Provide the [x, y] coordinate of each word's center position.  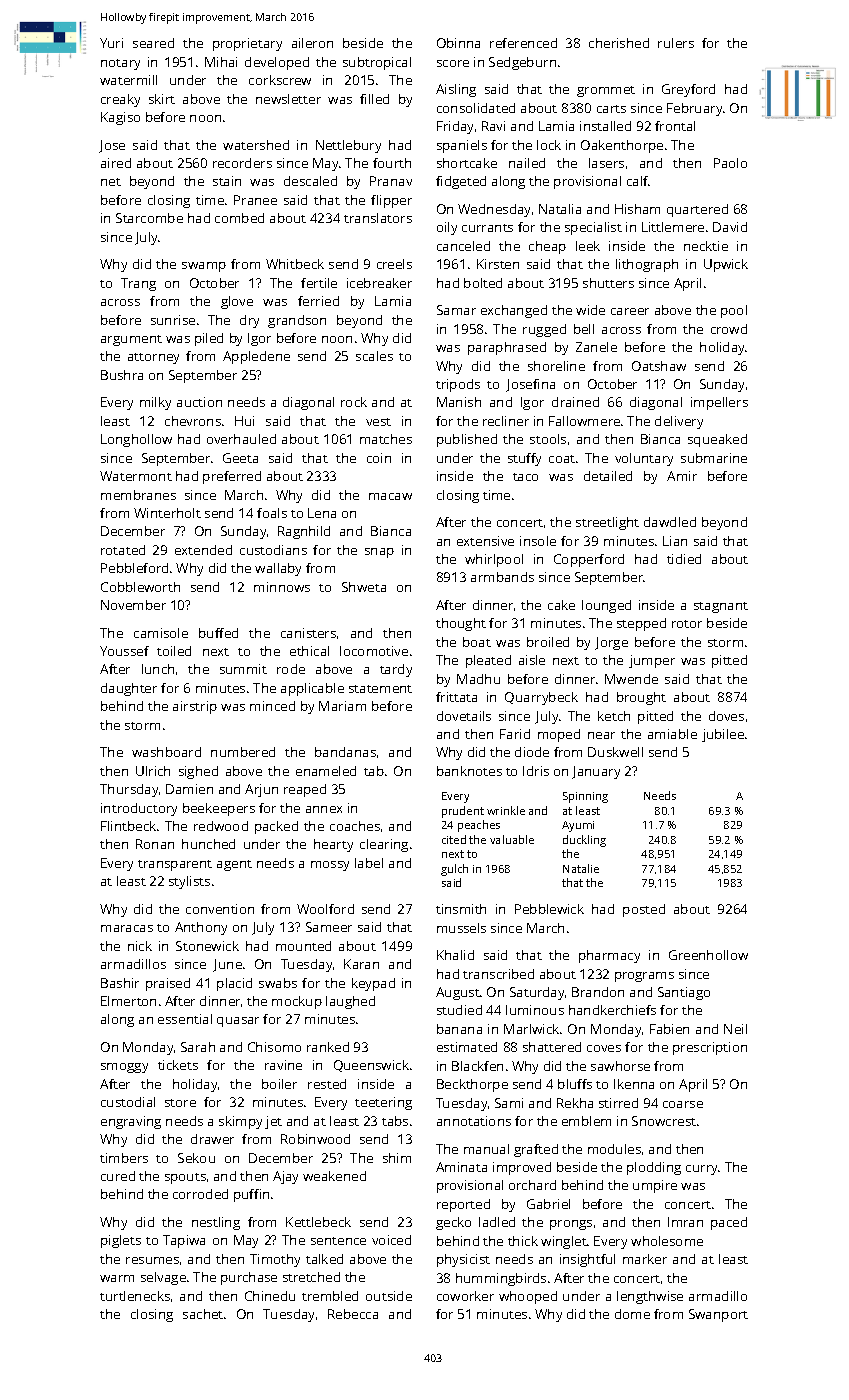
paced [729, 1223]
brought [641, 698]
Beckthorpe [472, 1085]
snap [379, 553]
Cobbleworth [140, 587]
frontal [675, 126]
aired [116, 163]
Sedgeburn [522, 63]
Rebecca [353, 1314]
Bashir [120, 983]
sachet [203, 1314]
